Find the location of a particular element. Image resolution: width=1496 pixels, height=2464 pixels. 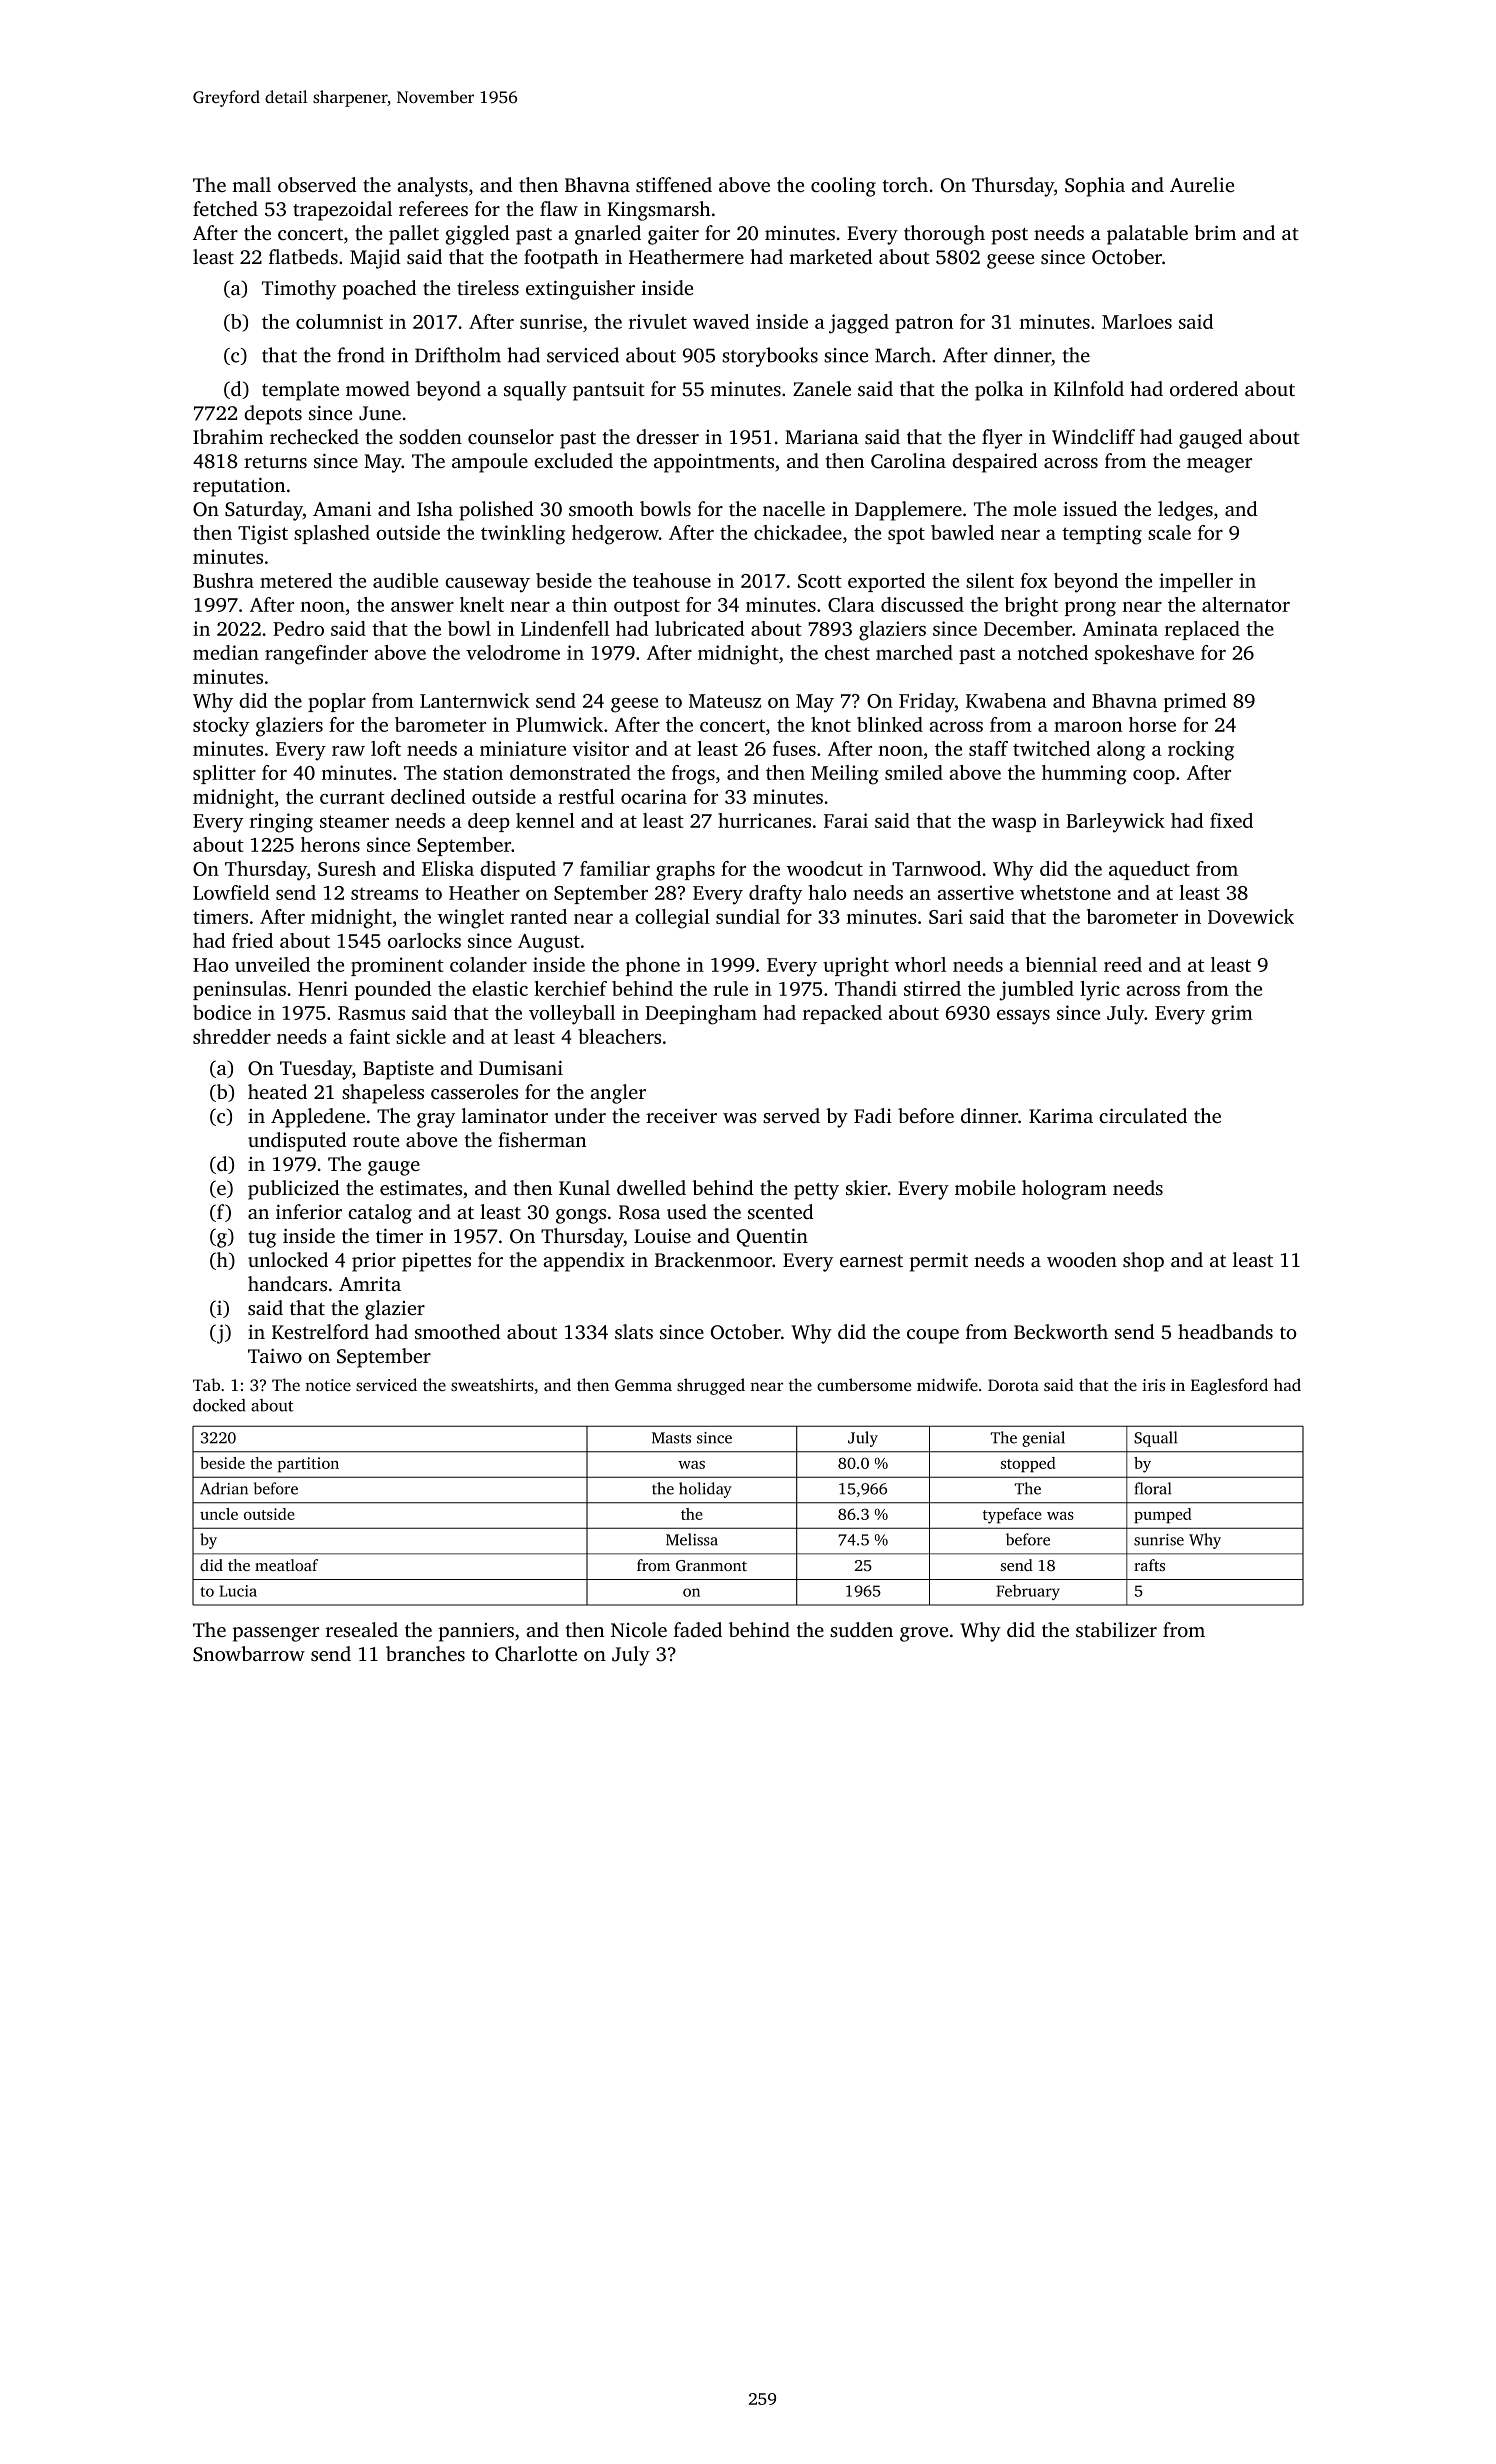

Brackenmoor is located at coordinates (714, 1259).
